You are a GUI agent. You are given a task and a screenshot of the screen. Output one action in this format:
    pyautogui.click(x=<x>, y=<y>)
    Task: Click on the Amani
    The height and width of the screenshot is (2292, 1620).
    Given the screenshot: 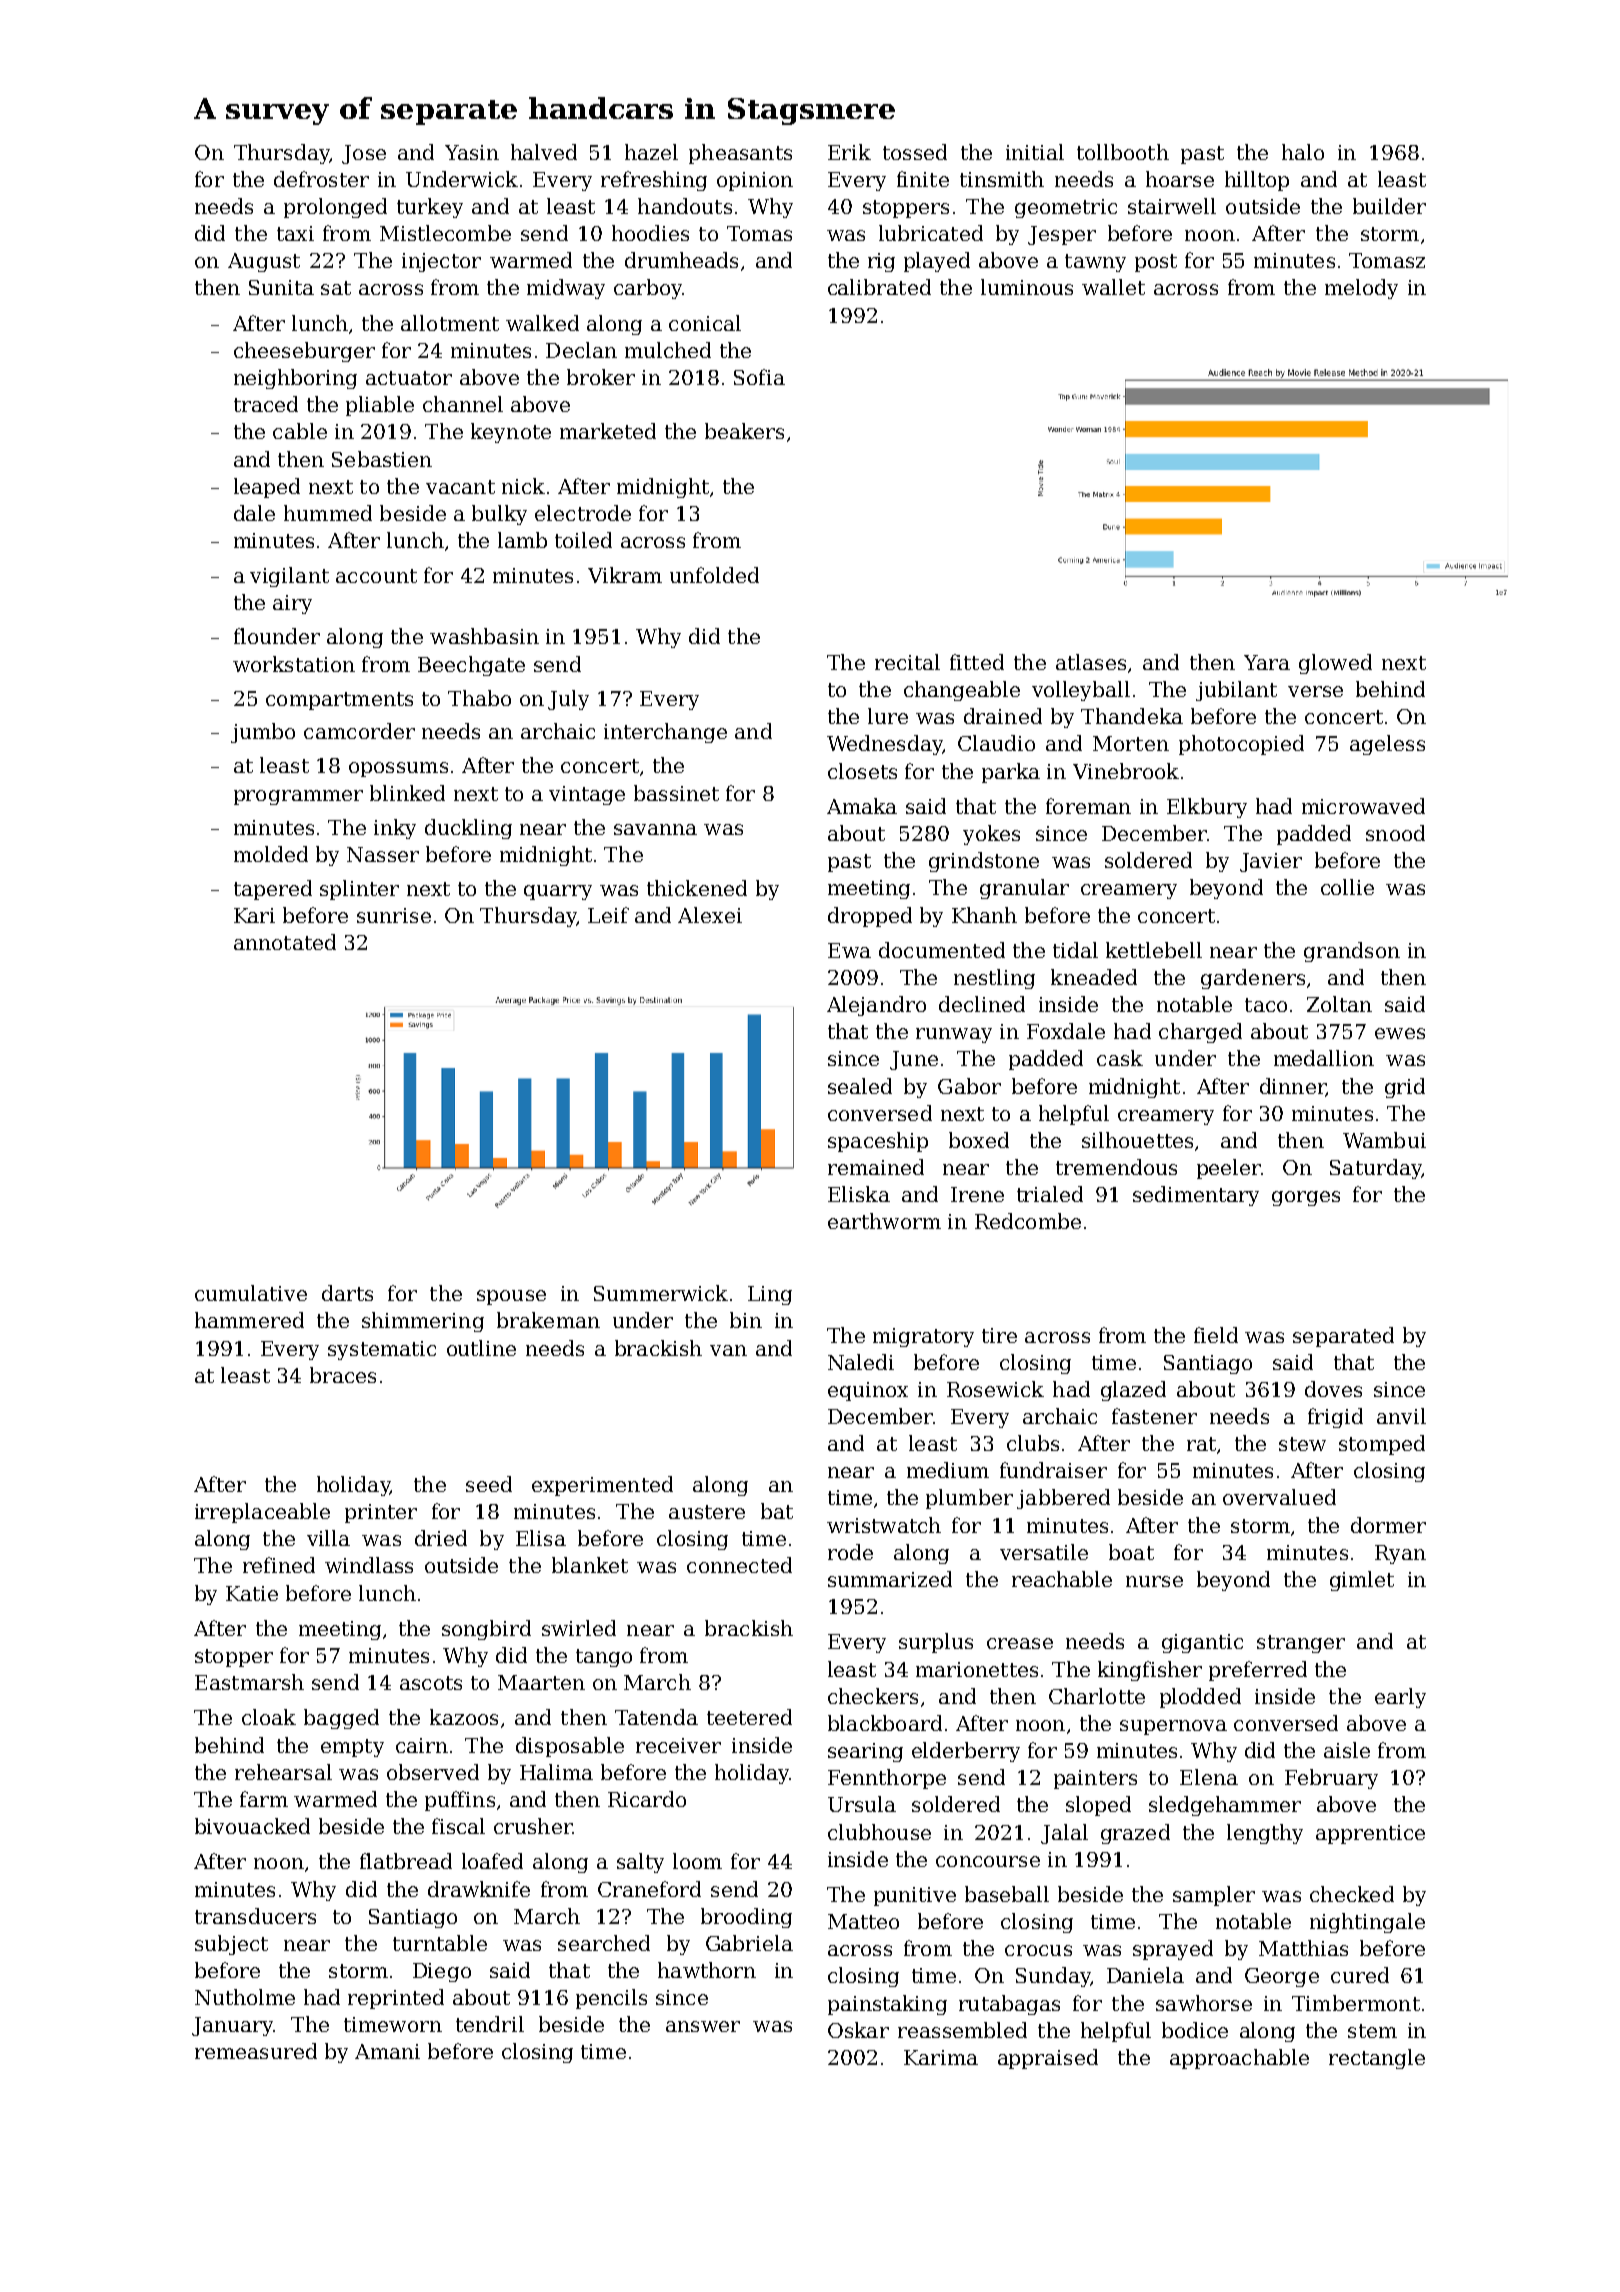 What is the action you would take?
    pyautogui.click(x=387, y=2051)
